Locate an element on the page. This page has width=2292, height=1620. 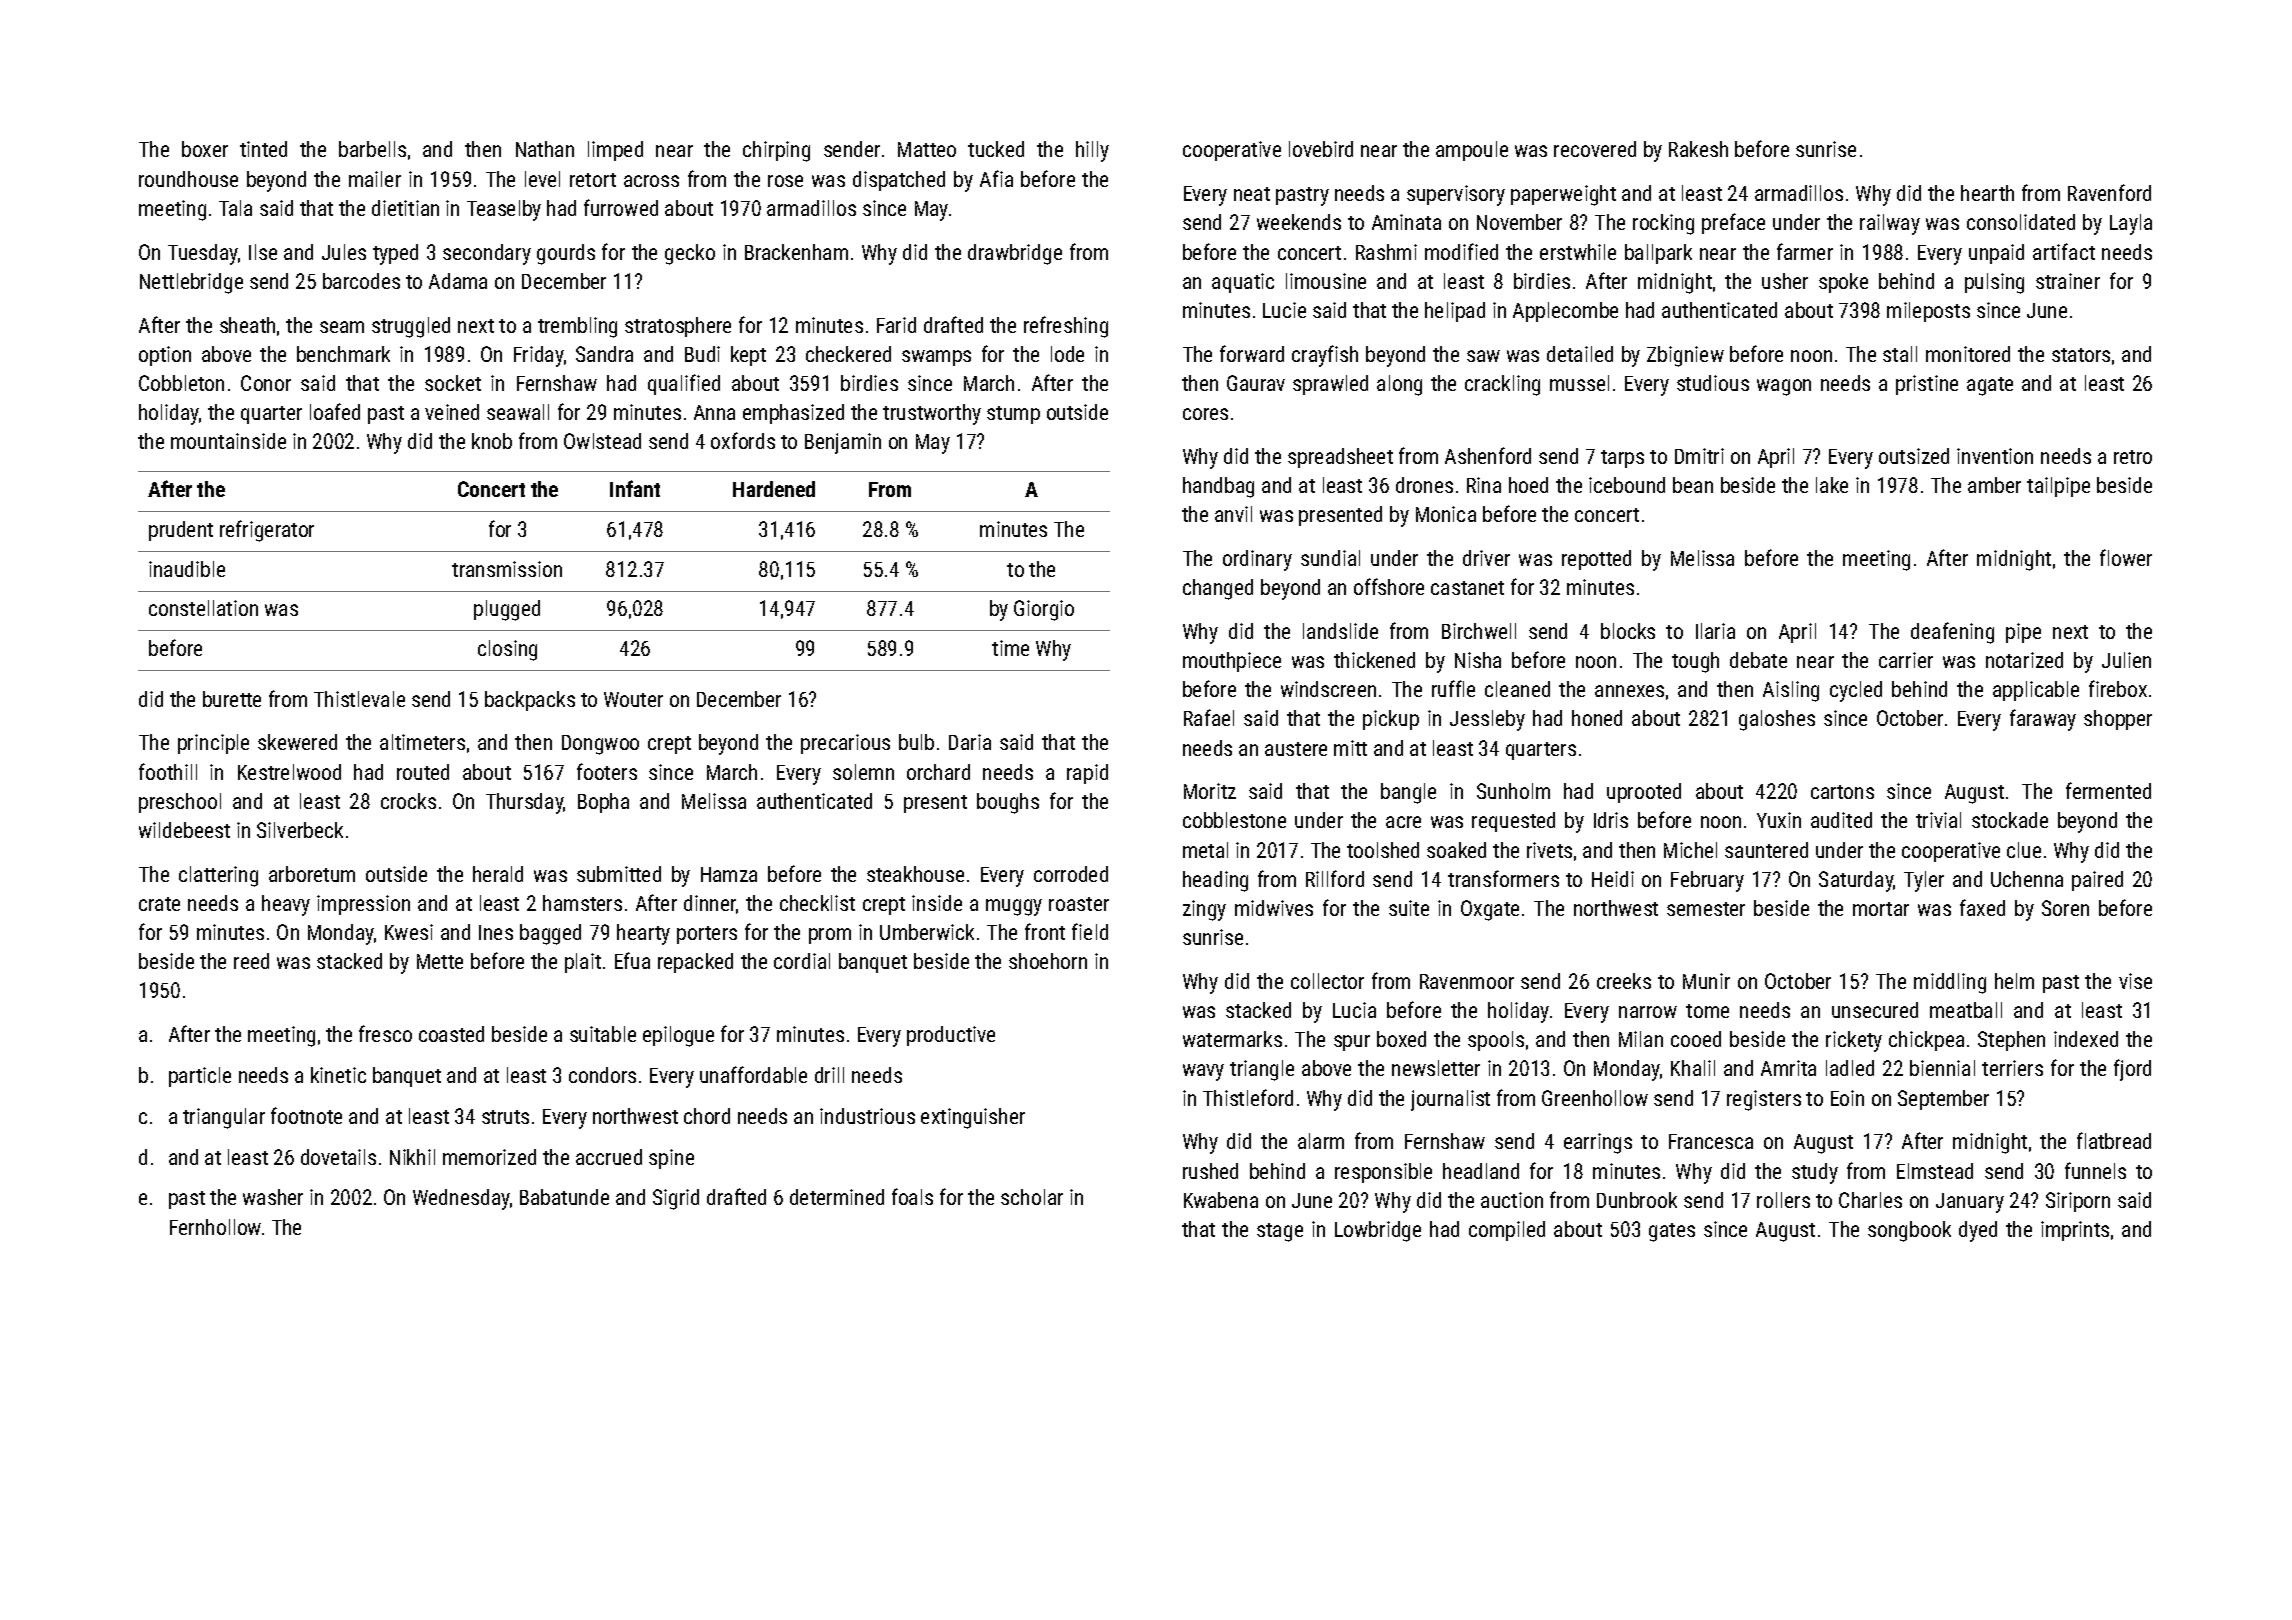
semester is located at coordinates (1706, 909).
